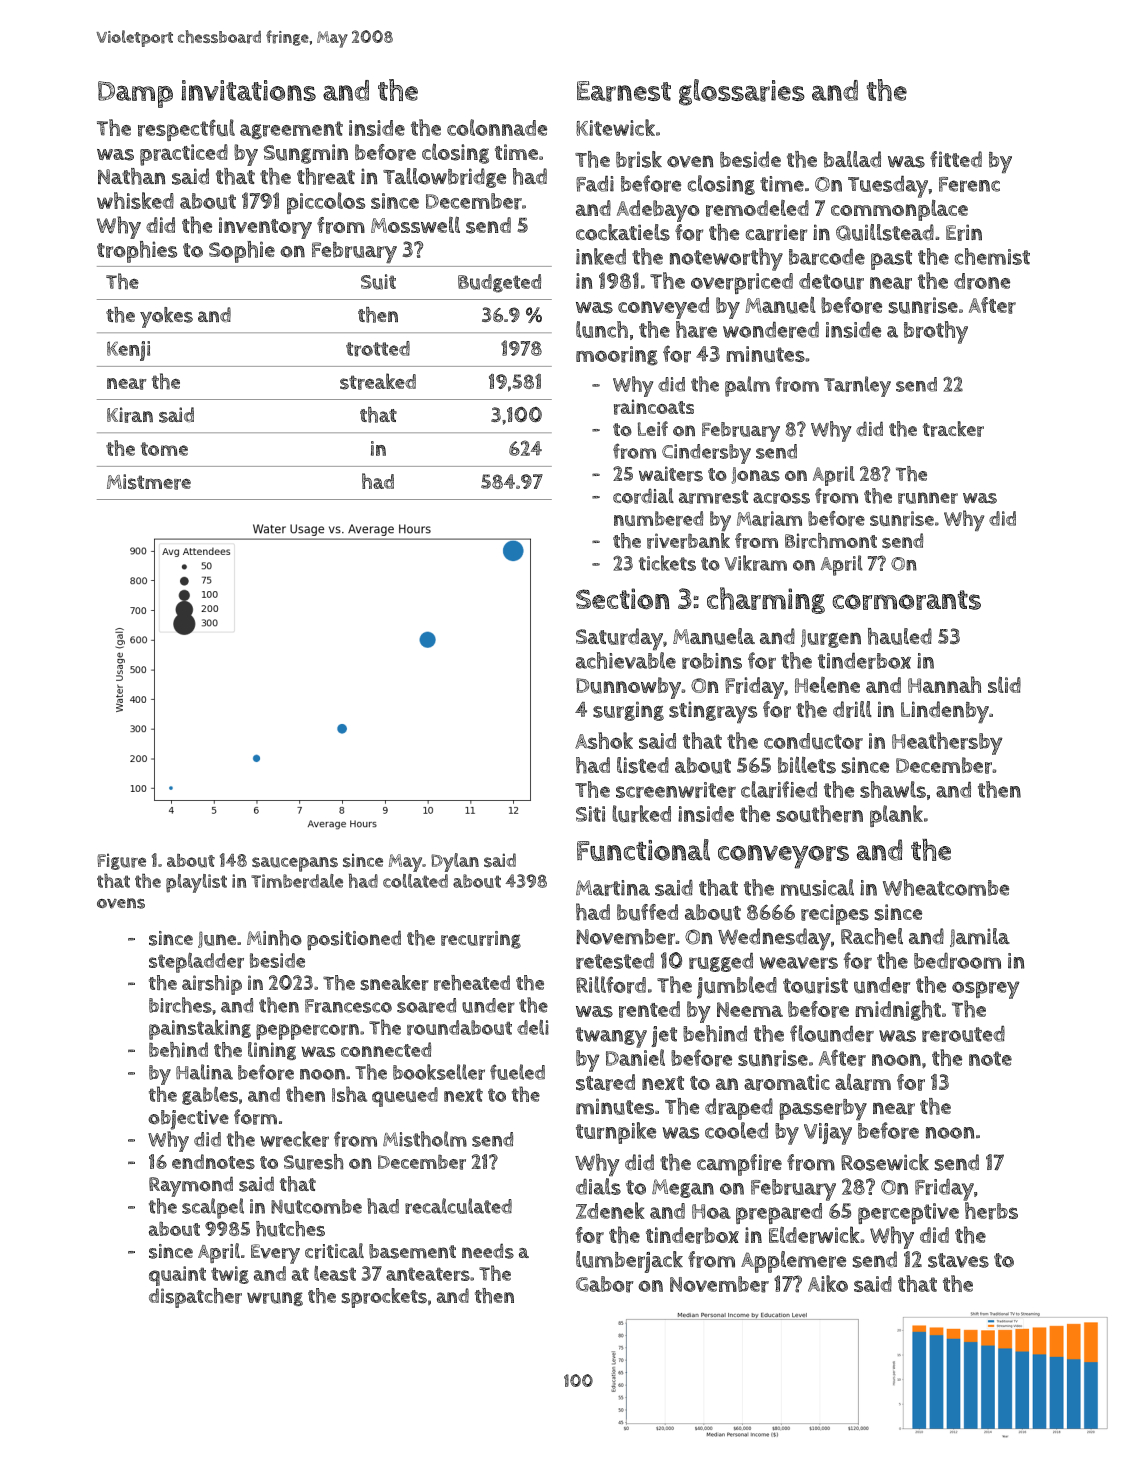 This page has height=1458, width=1127. What do you see at coordinates (348, 1006) in the page?
I see `Francesco` at bounding box center [348, 1006].
